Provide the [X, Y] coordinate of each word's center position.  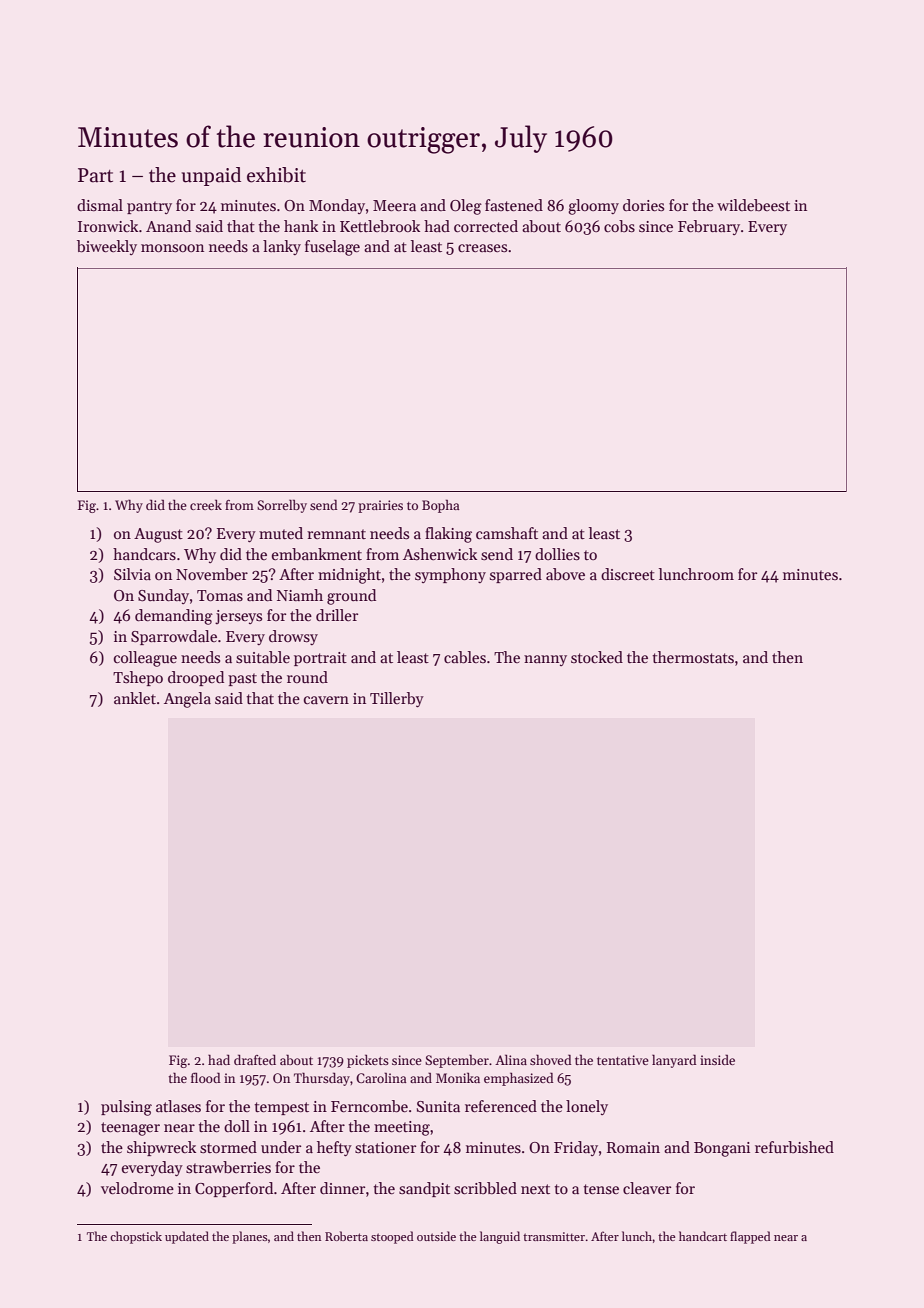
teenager [130, 1129]
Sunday [163, 596]
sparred [516, 575]
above [565, 574]
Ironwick [108, 226]
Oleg [466, 207]
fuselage [332, 248]
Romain [633, 1147]
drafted [255, 1059]
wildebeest [753, 205]
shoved [551, 1059]
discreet [628, 574]
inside [717, 1059]
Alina [511, 1059]
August [158, 535]
